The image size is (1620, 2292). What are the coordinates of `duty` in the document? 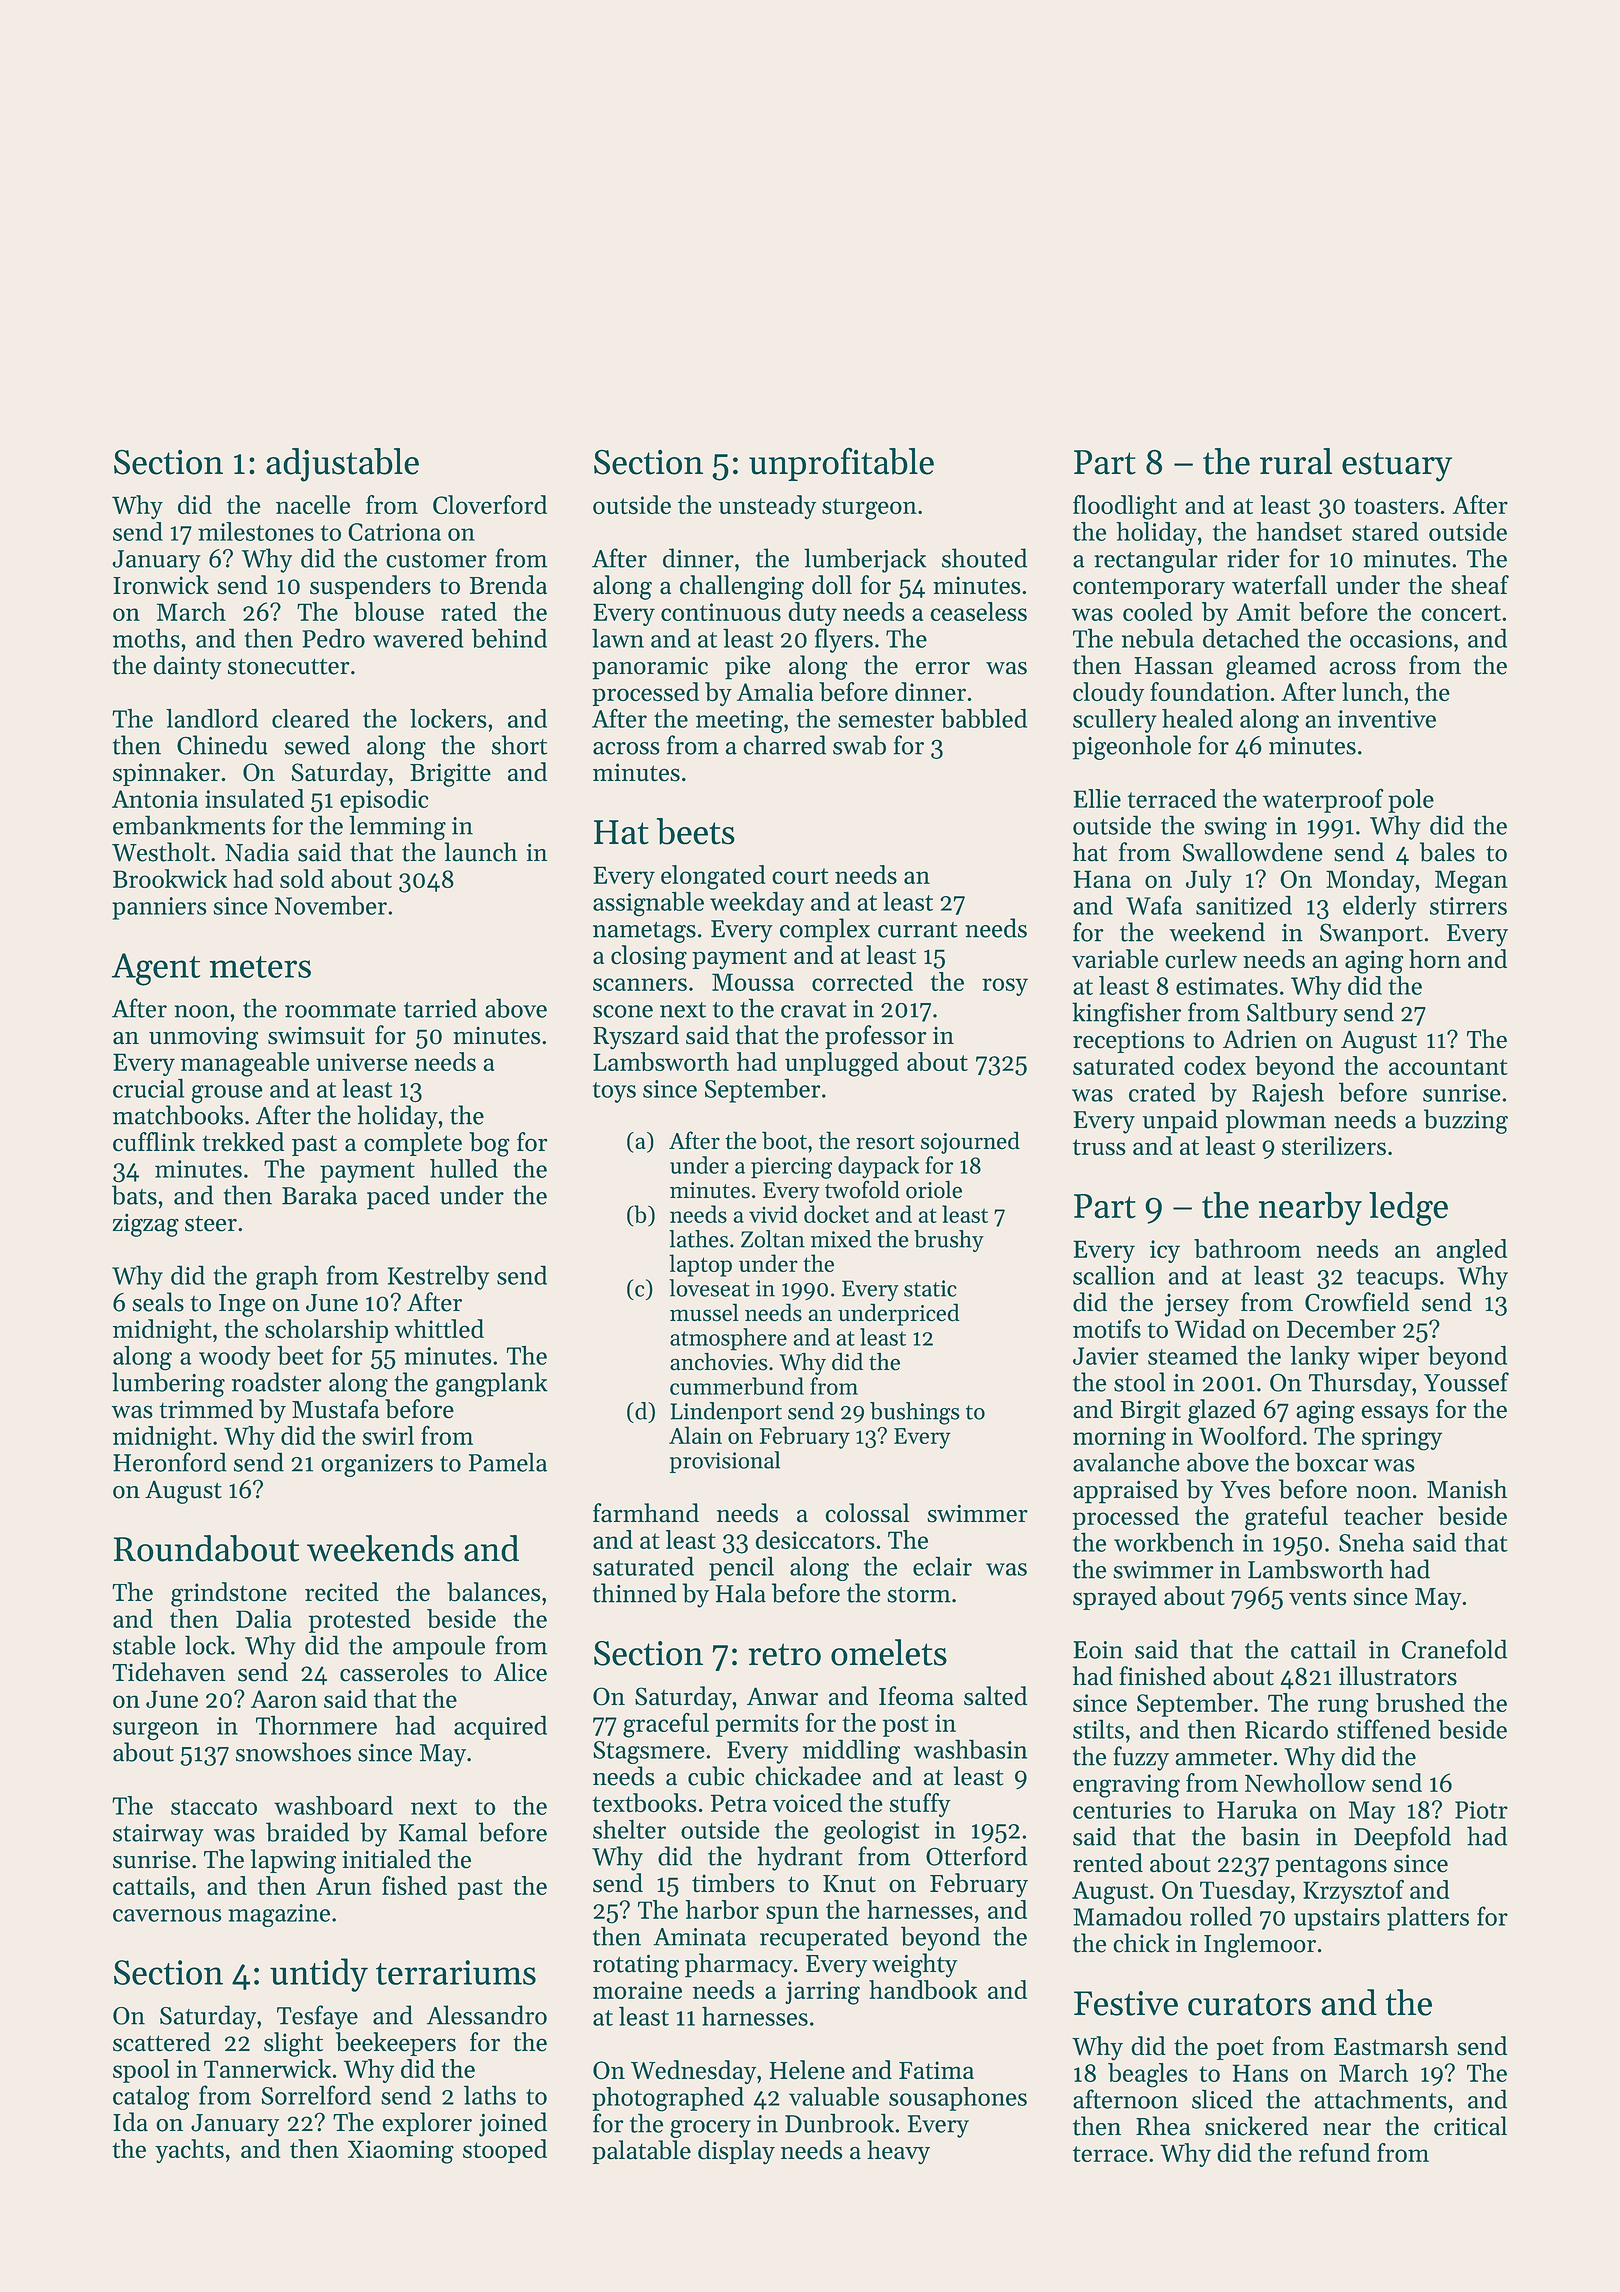 It's located at (812, 614).
